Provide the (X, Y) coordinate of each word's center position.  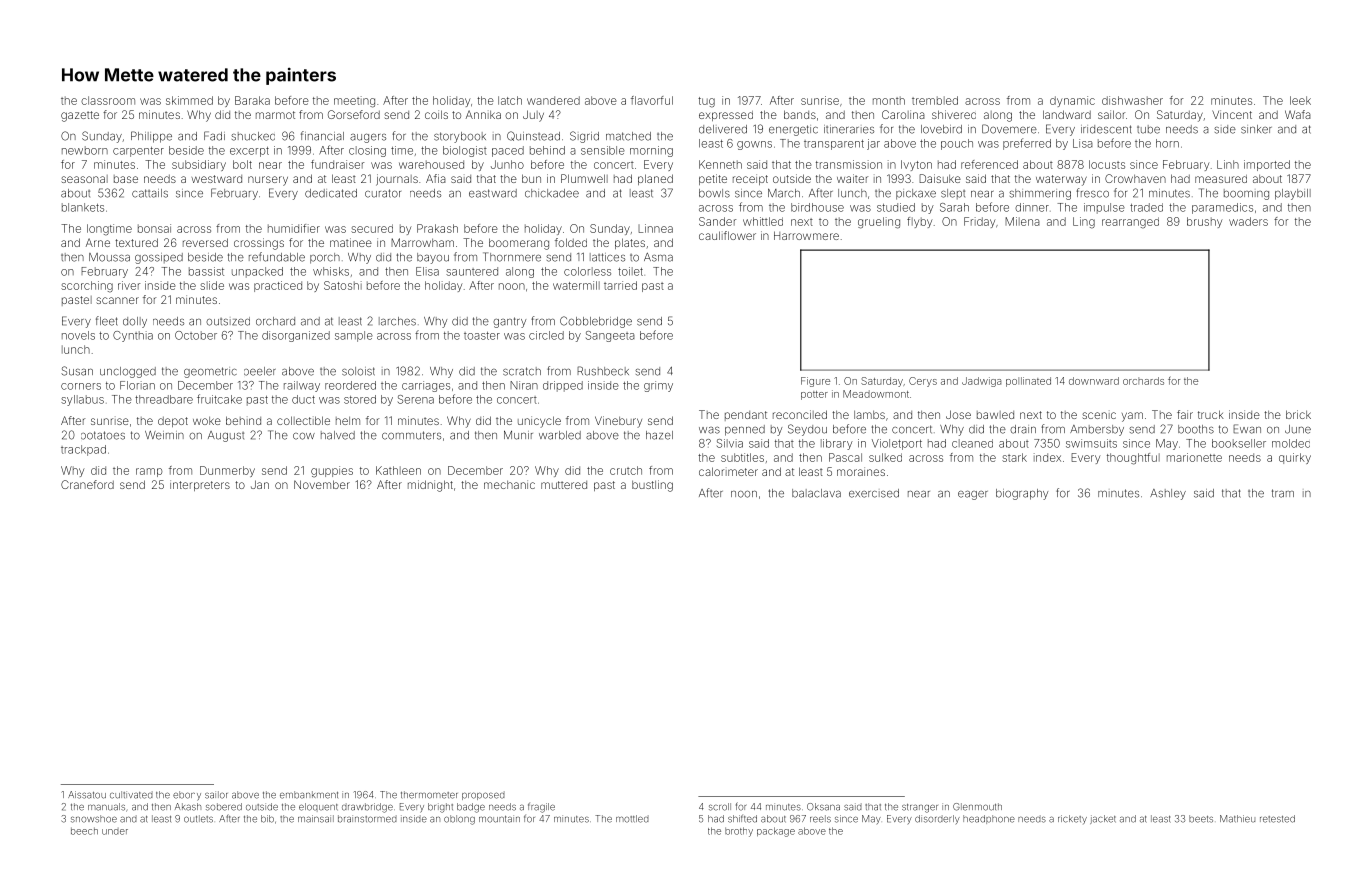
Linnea (655, 228)
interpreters (200, 485)
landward (1067, 114)
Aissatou (87, 795)
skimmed (189, 100)
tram (1283, 493)
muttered (564, 485)
